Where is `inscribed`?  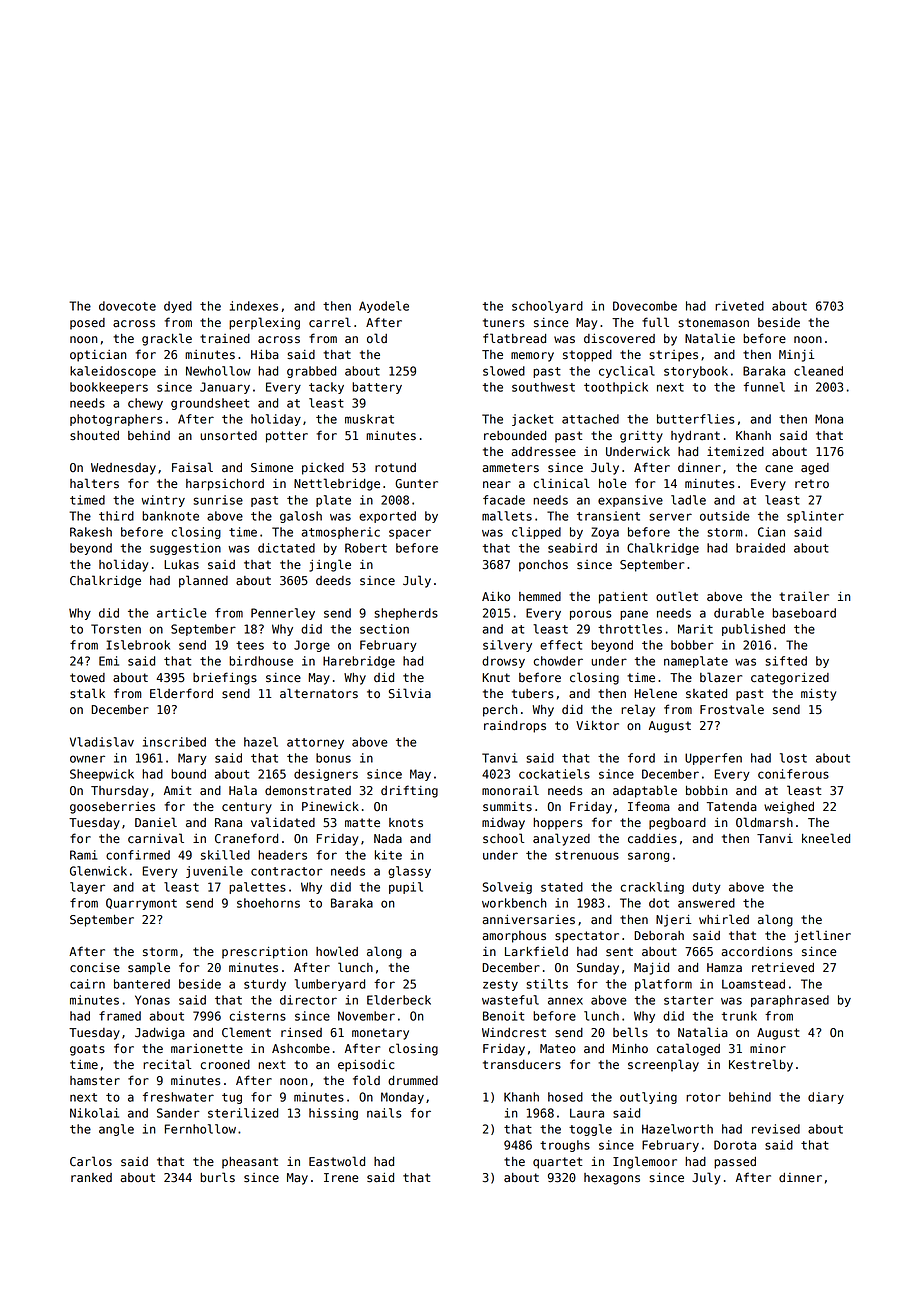
inscribed is located at coordinates (174, 742).
